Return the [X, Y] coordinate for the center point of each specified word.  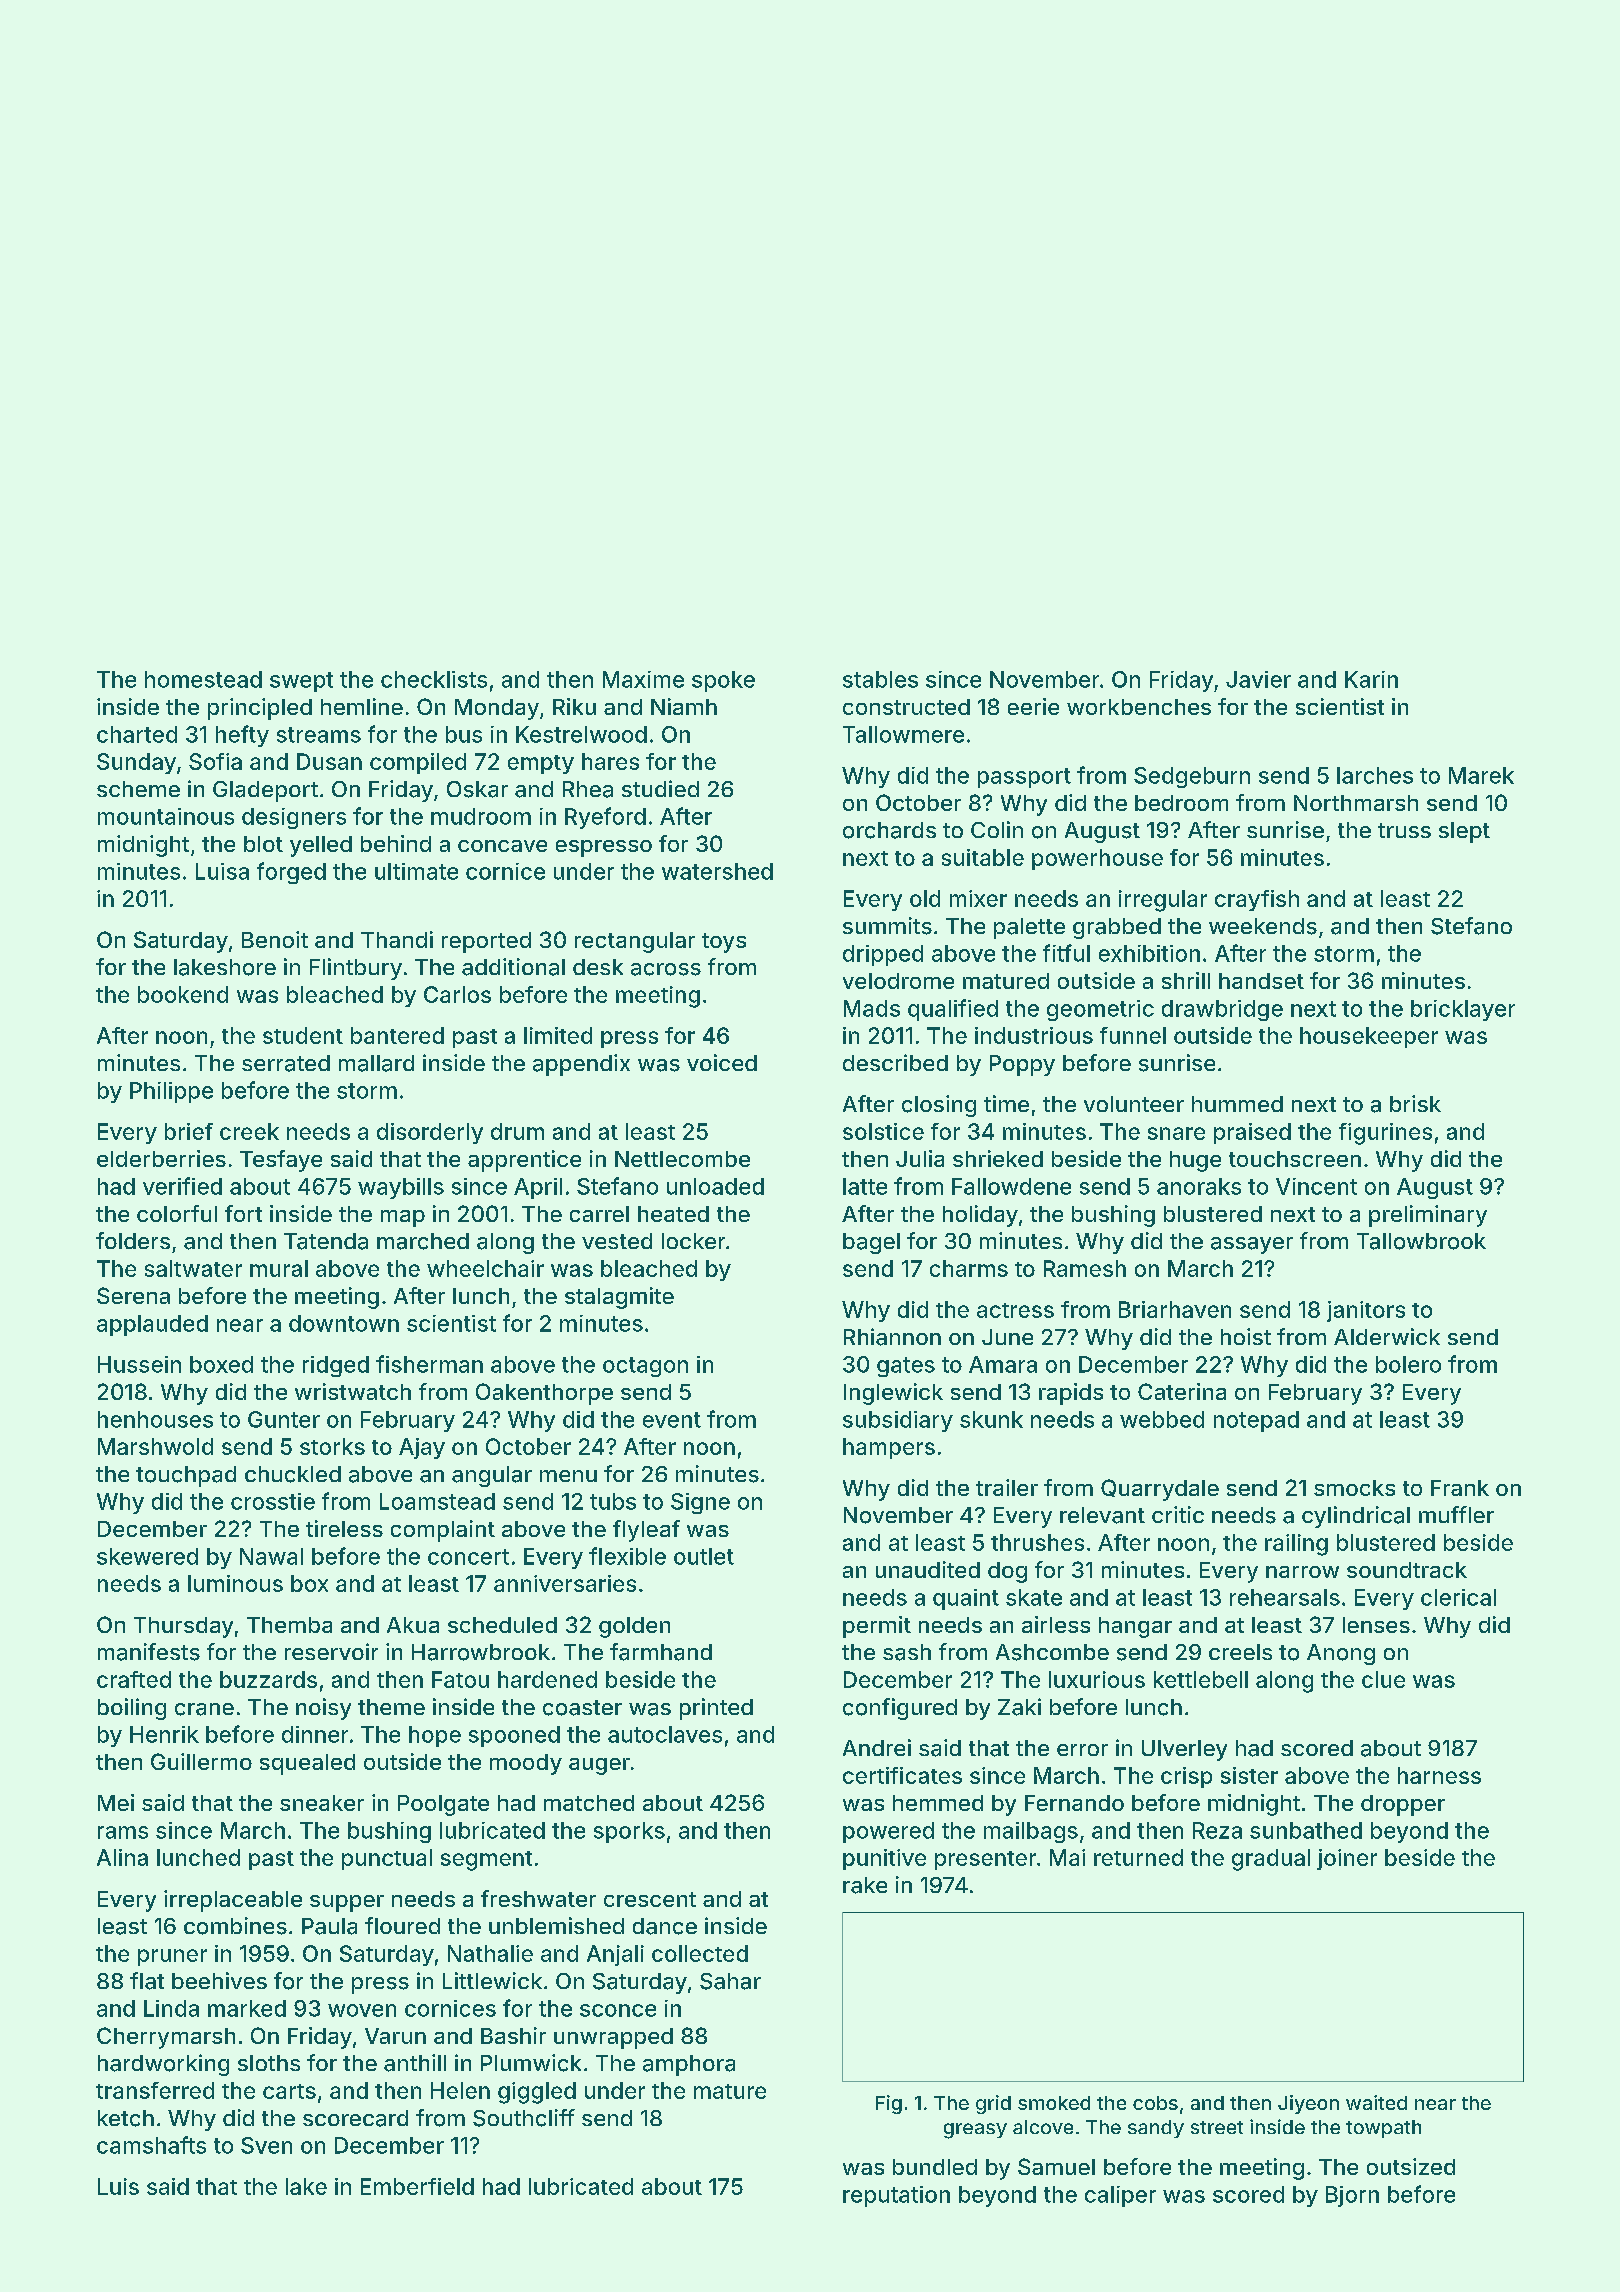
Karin [1371, 679]
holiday [980, 1216]
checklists [434, 679]
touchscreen [1295, 1159]
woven [362, 2010]
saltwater [193, 1268]
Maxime [643, 679]
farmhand [661, 1652]
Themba [289, 1625]
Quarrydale [1160, 1490]
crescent [650, 1899]
